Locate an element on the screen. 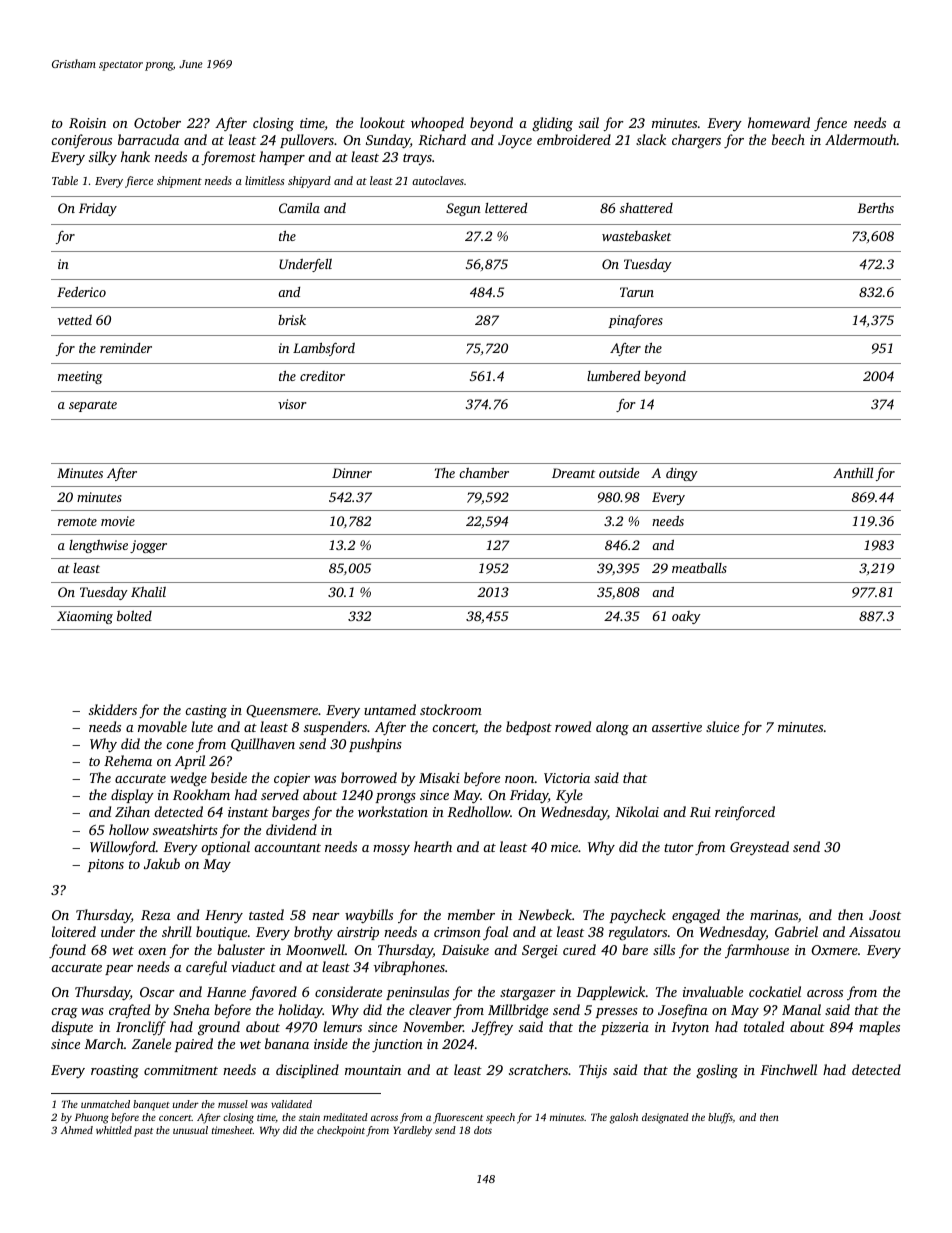  Tarun is located at coordinates (637, 292).
